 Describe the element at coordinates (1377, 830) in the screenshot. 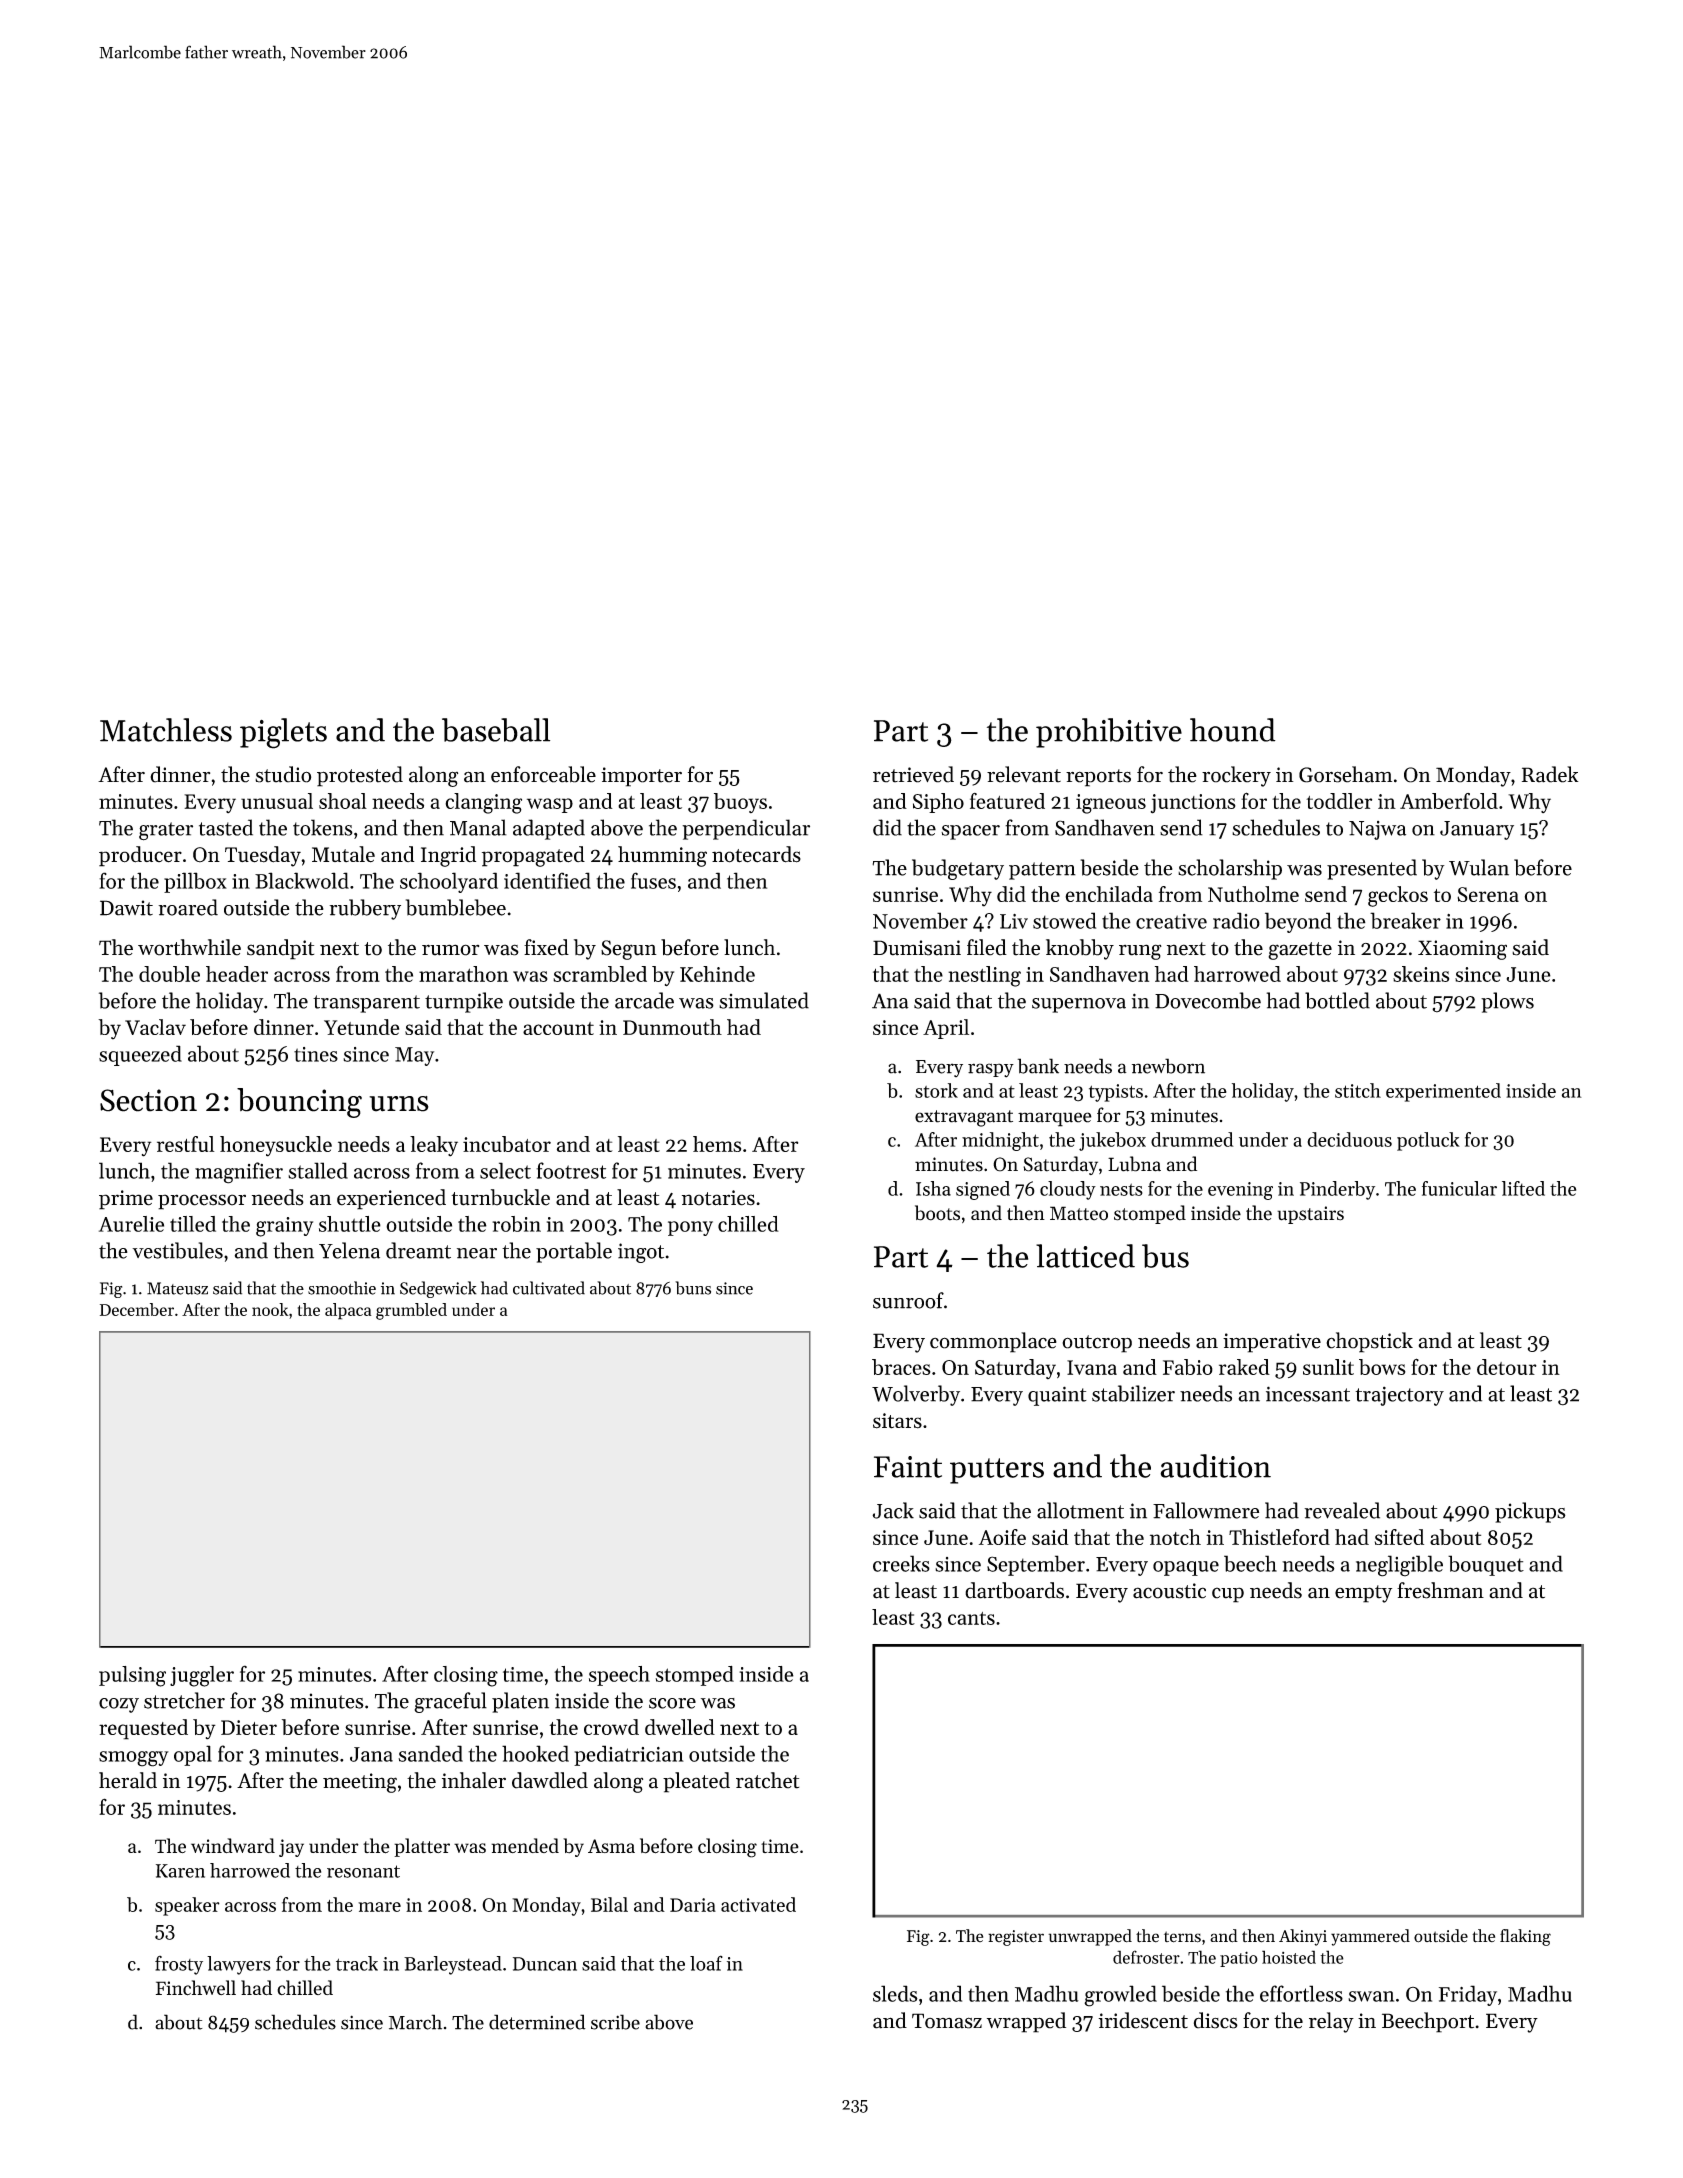

I see `Najwa` at that location.
